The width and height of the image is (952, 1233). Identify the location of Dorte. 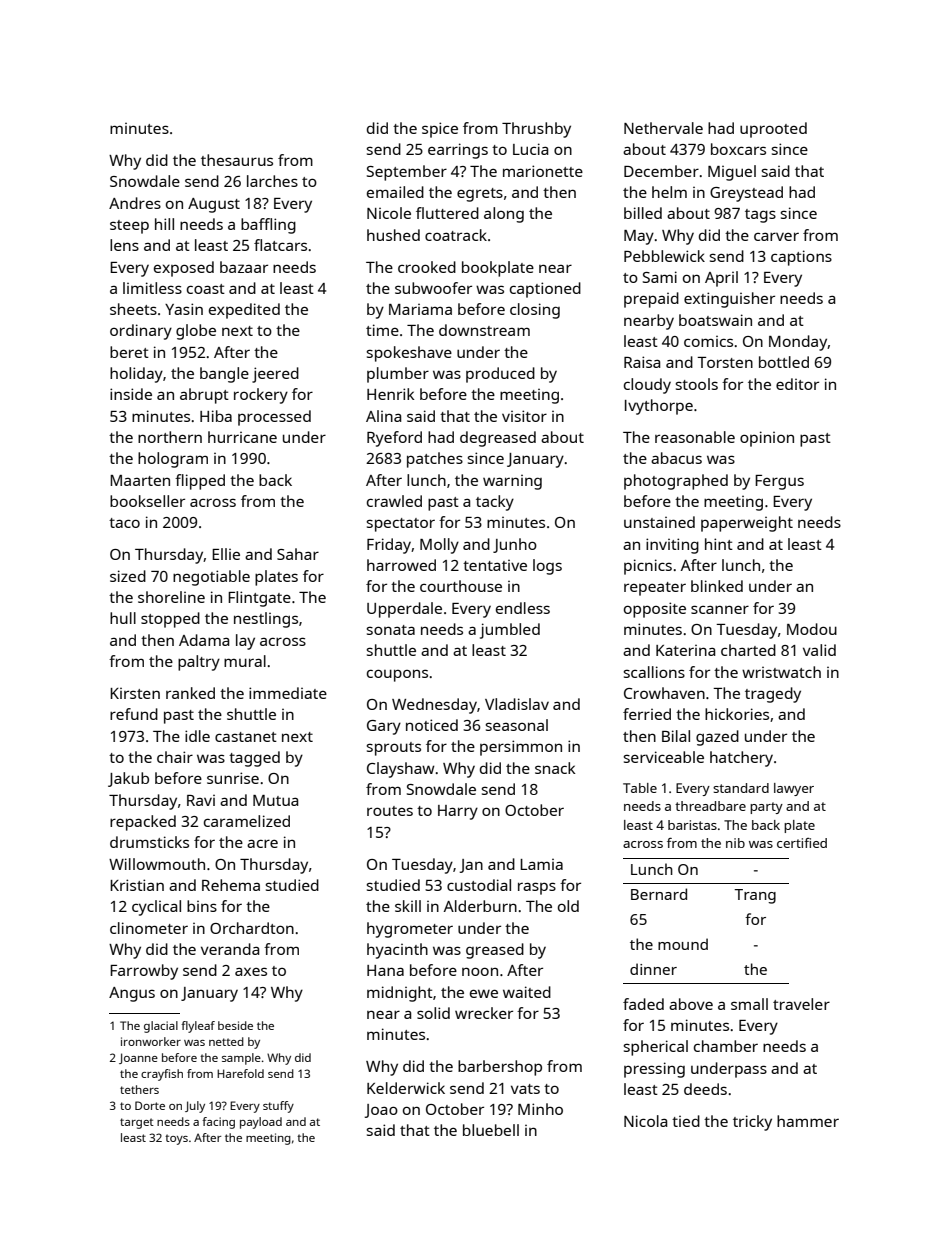
(150, 1105).
